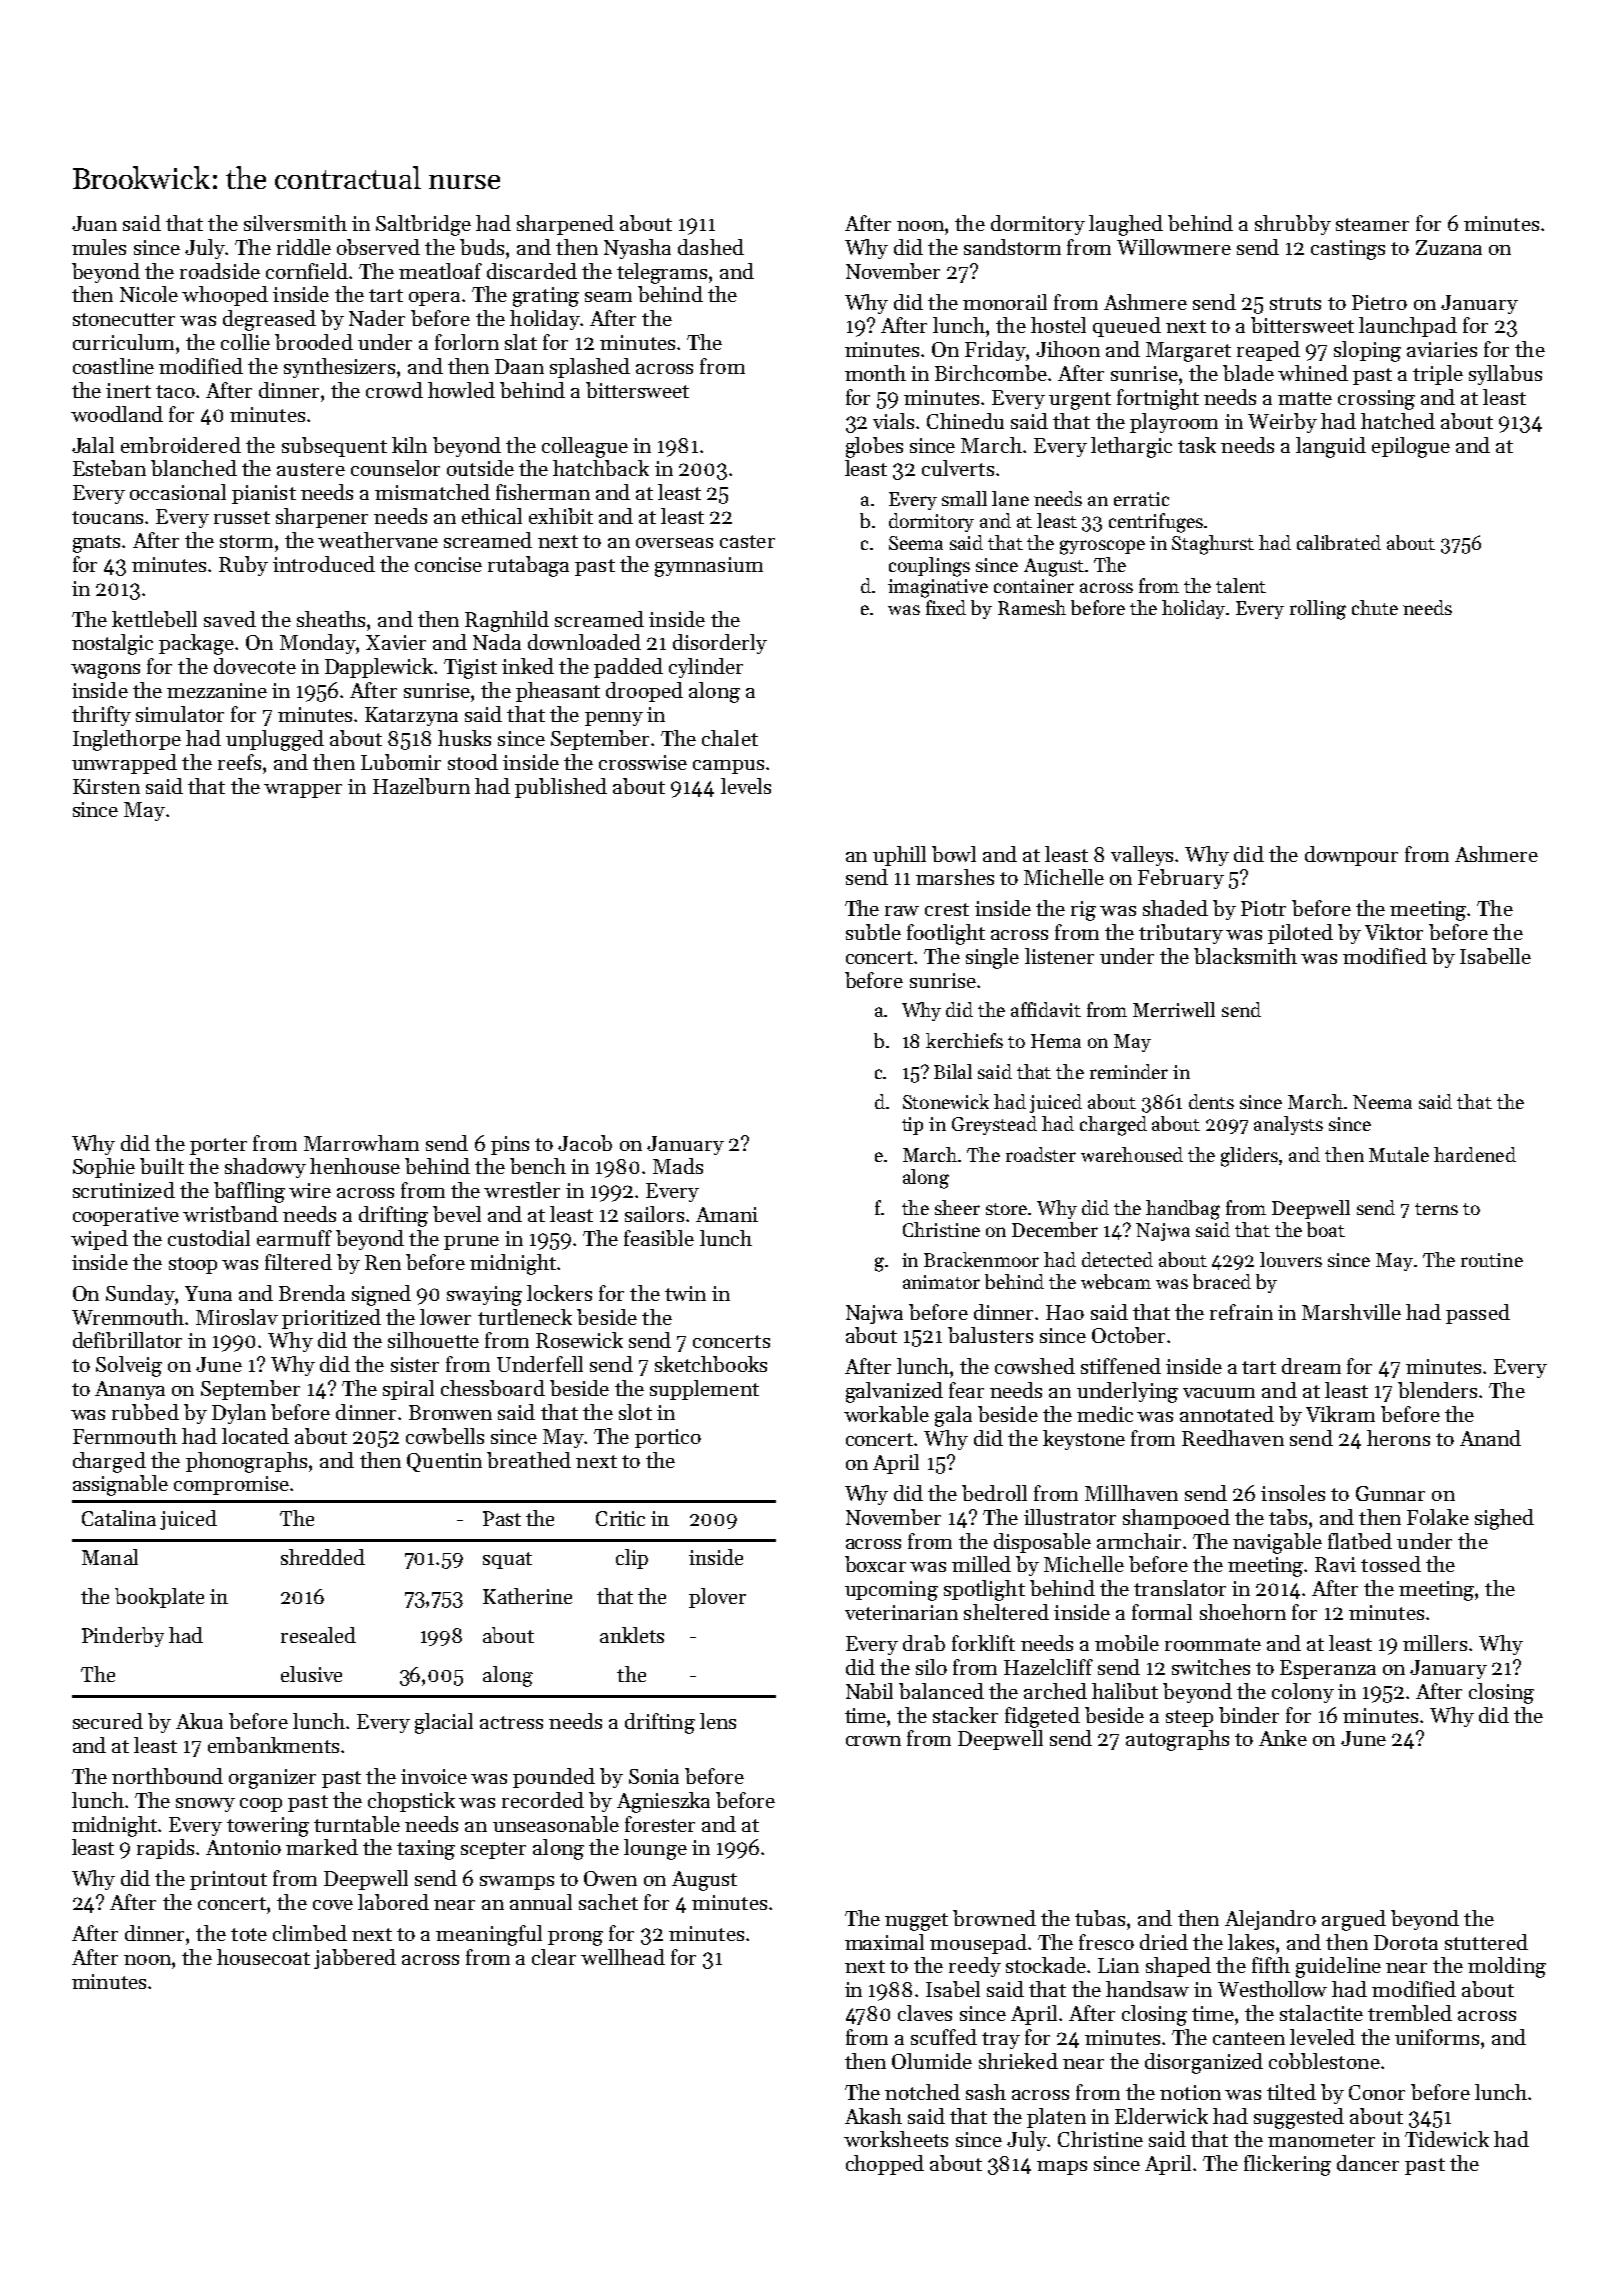 The image size is (1620, 2292). I want to click on assignable, so click(120, 1485).
